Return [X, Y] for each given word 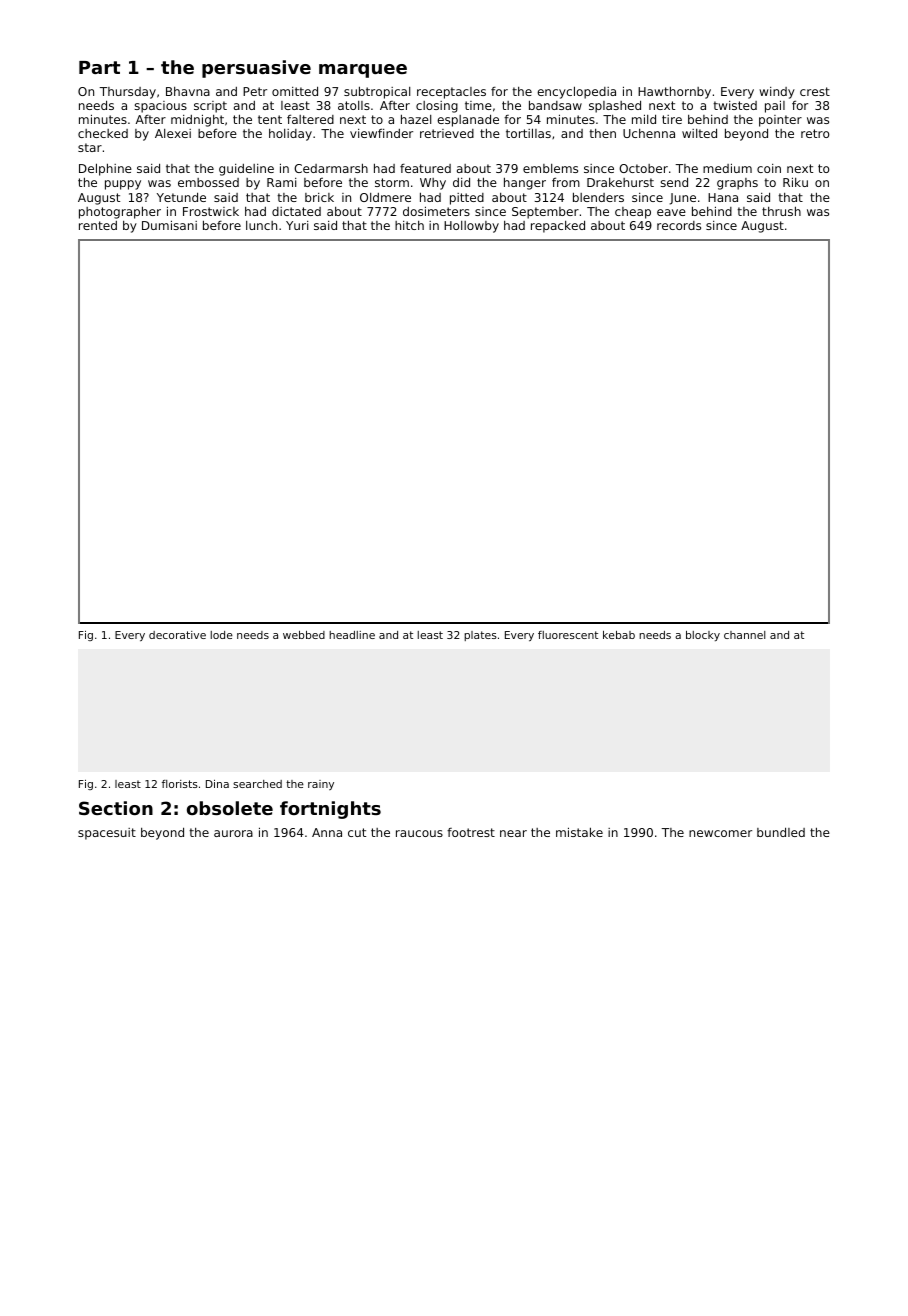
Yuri [297, 225]
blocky [703, 636]
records [679, 225]
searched [257, 784]
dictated [296, 211]
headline [352, 635]
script [210, 107]
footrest [471, 832]
